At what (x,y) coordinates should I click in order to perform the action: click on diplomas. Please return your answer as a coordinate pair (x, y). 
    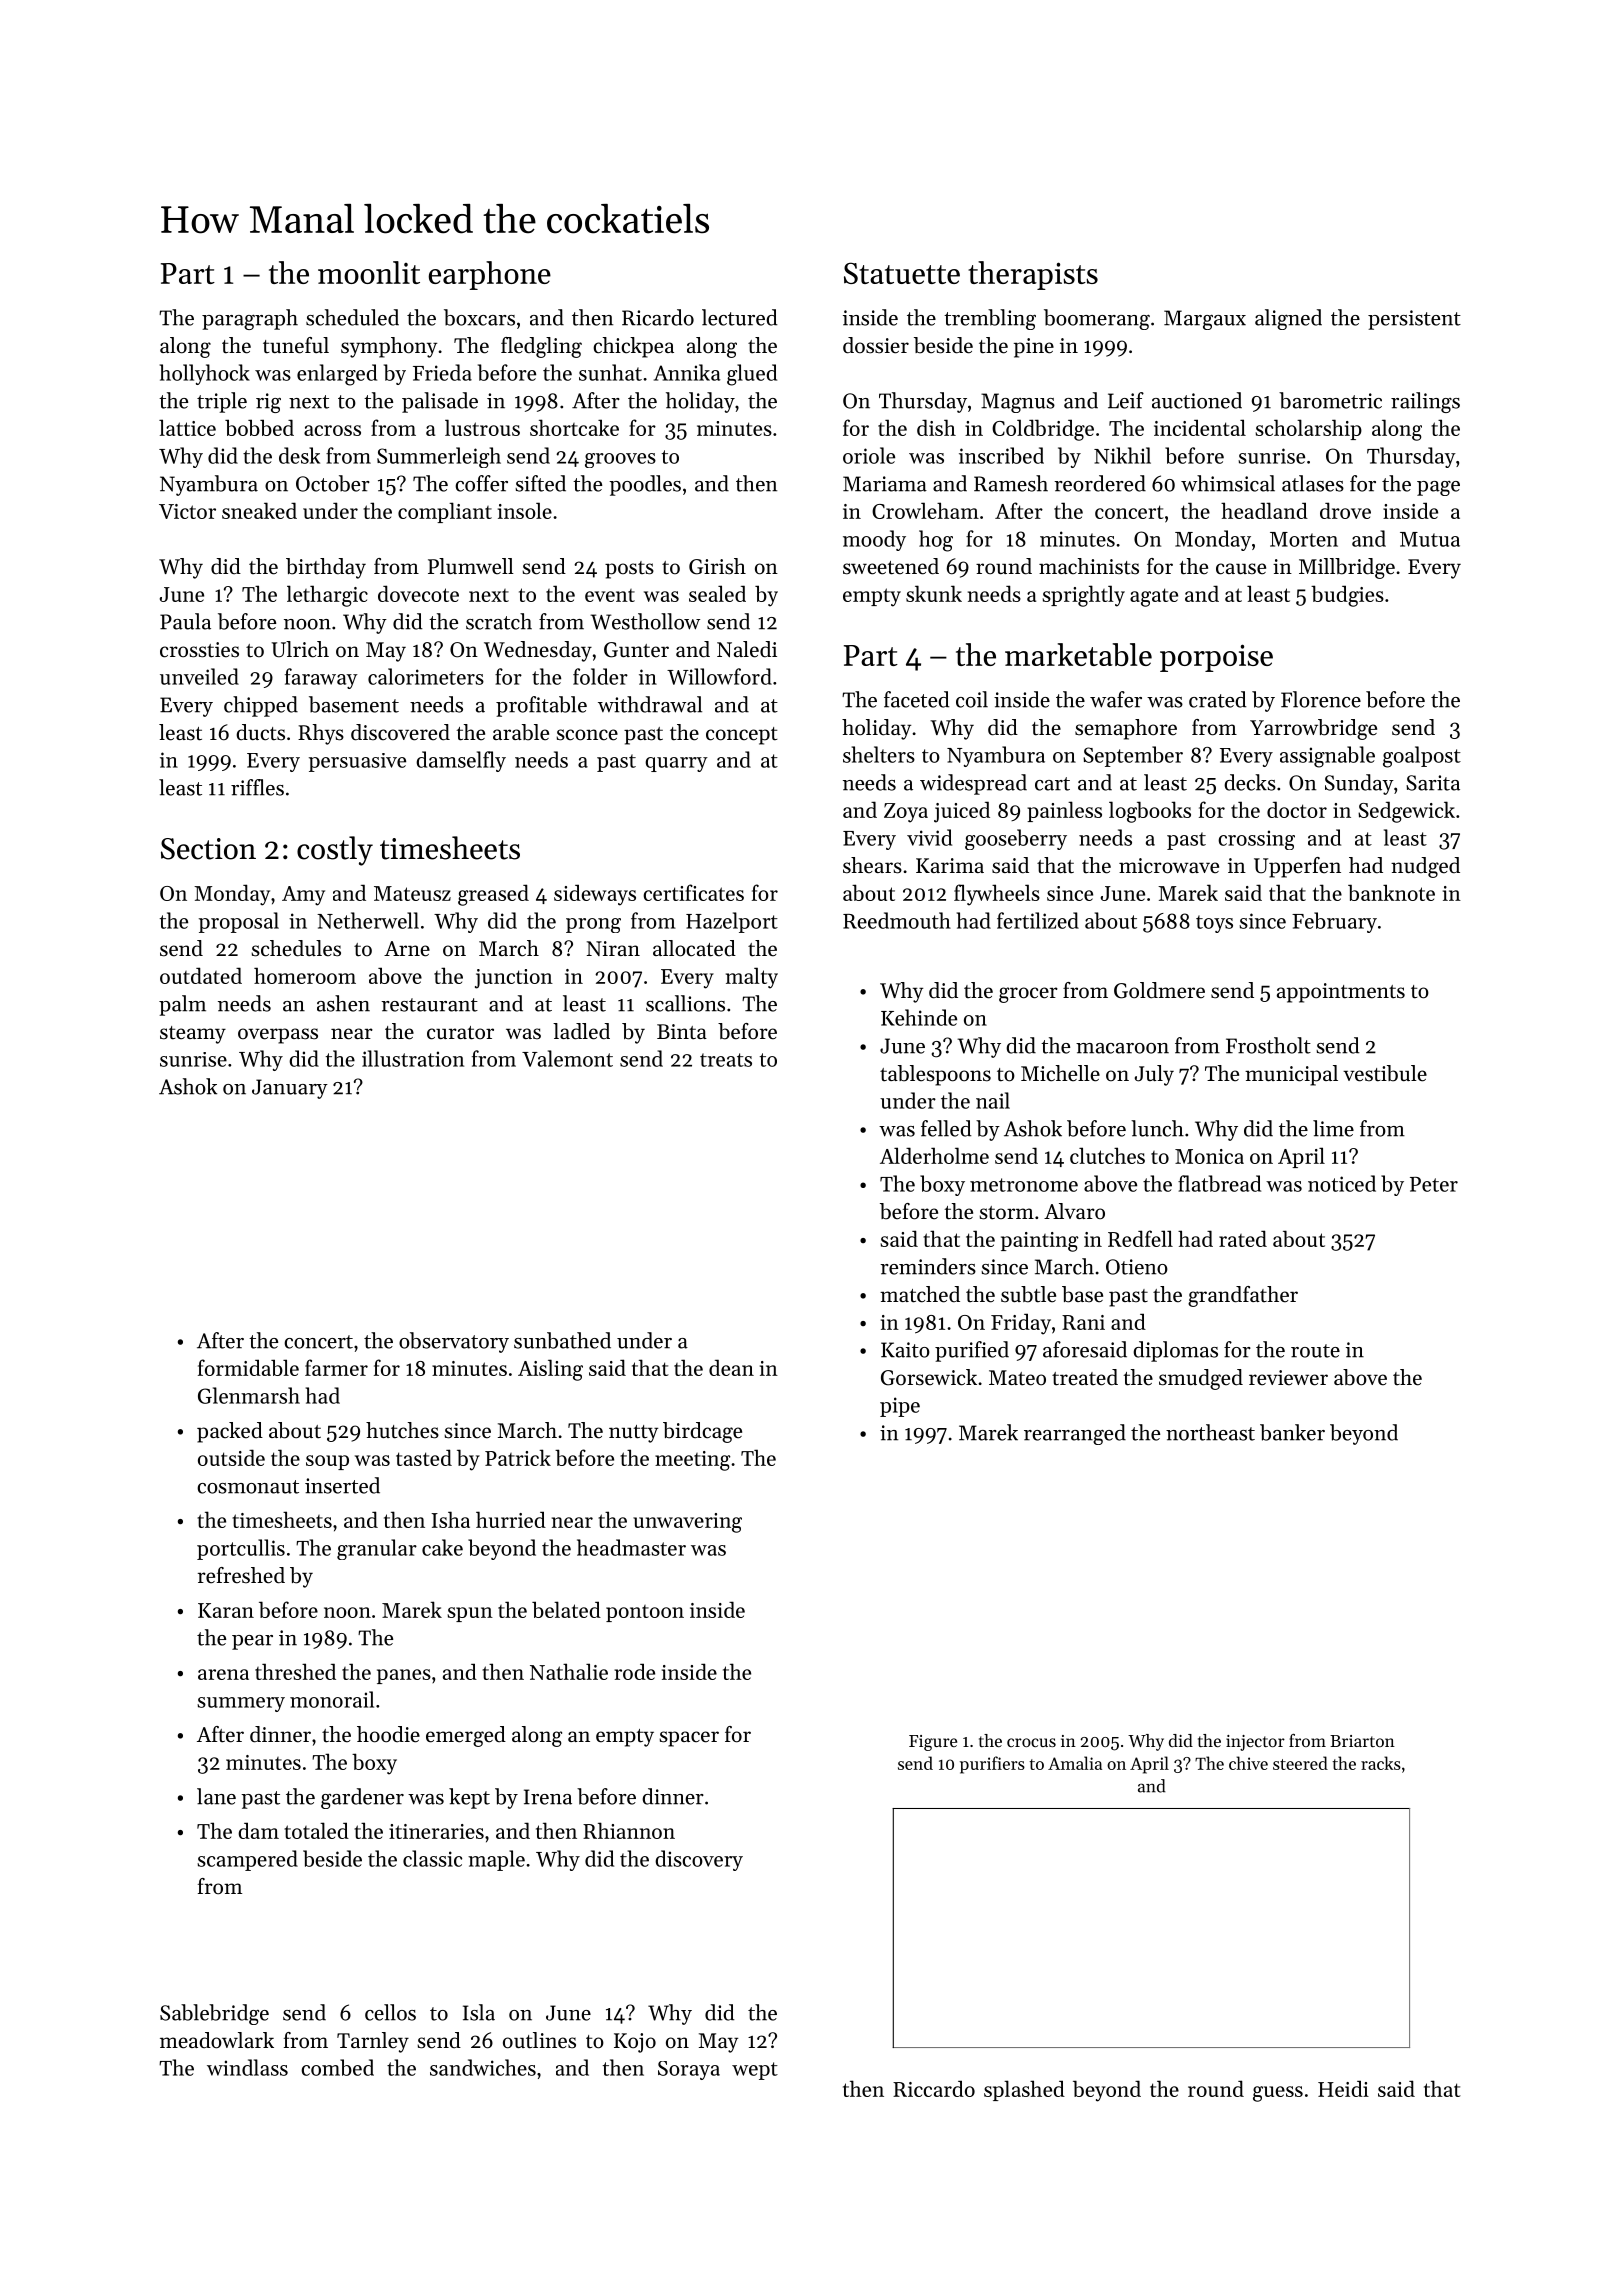
    Looking at the image, I should click on (1175, 1351).
